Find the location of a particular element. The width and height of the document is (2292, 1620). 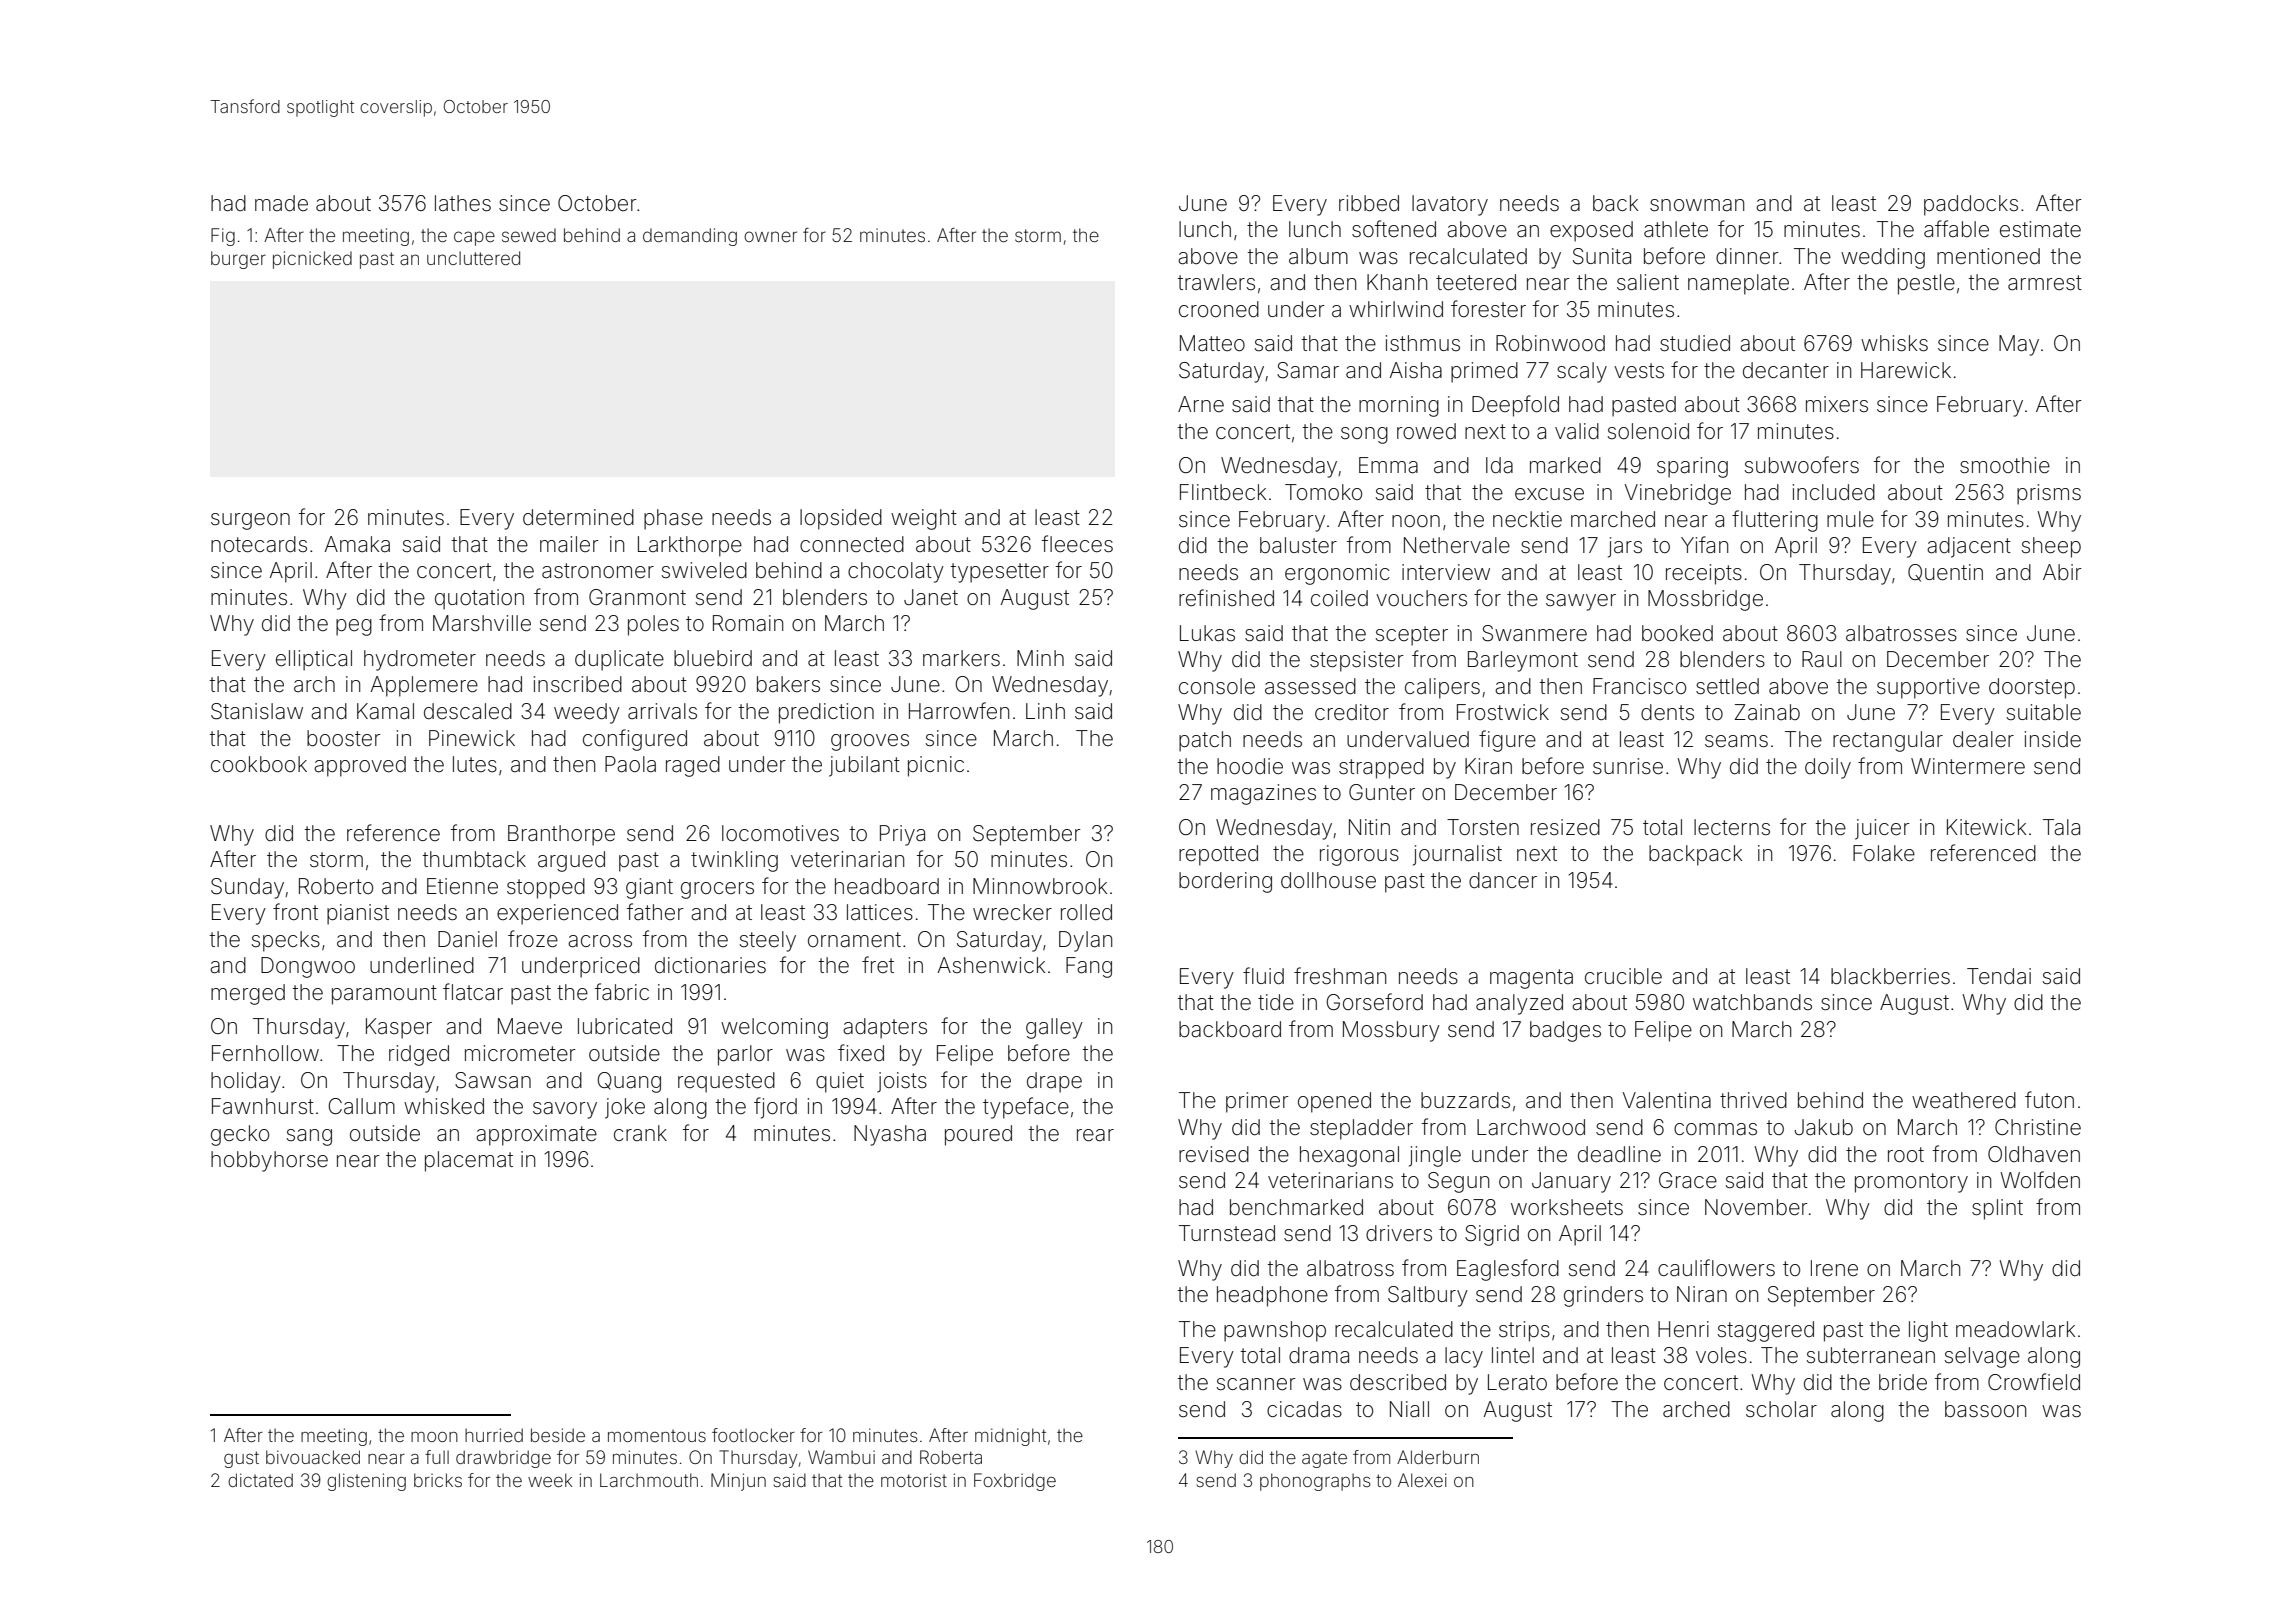

Sunday is located at coordinates (247, 888).
